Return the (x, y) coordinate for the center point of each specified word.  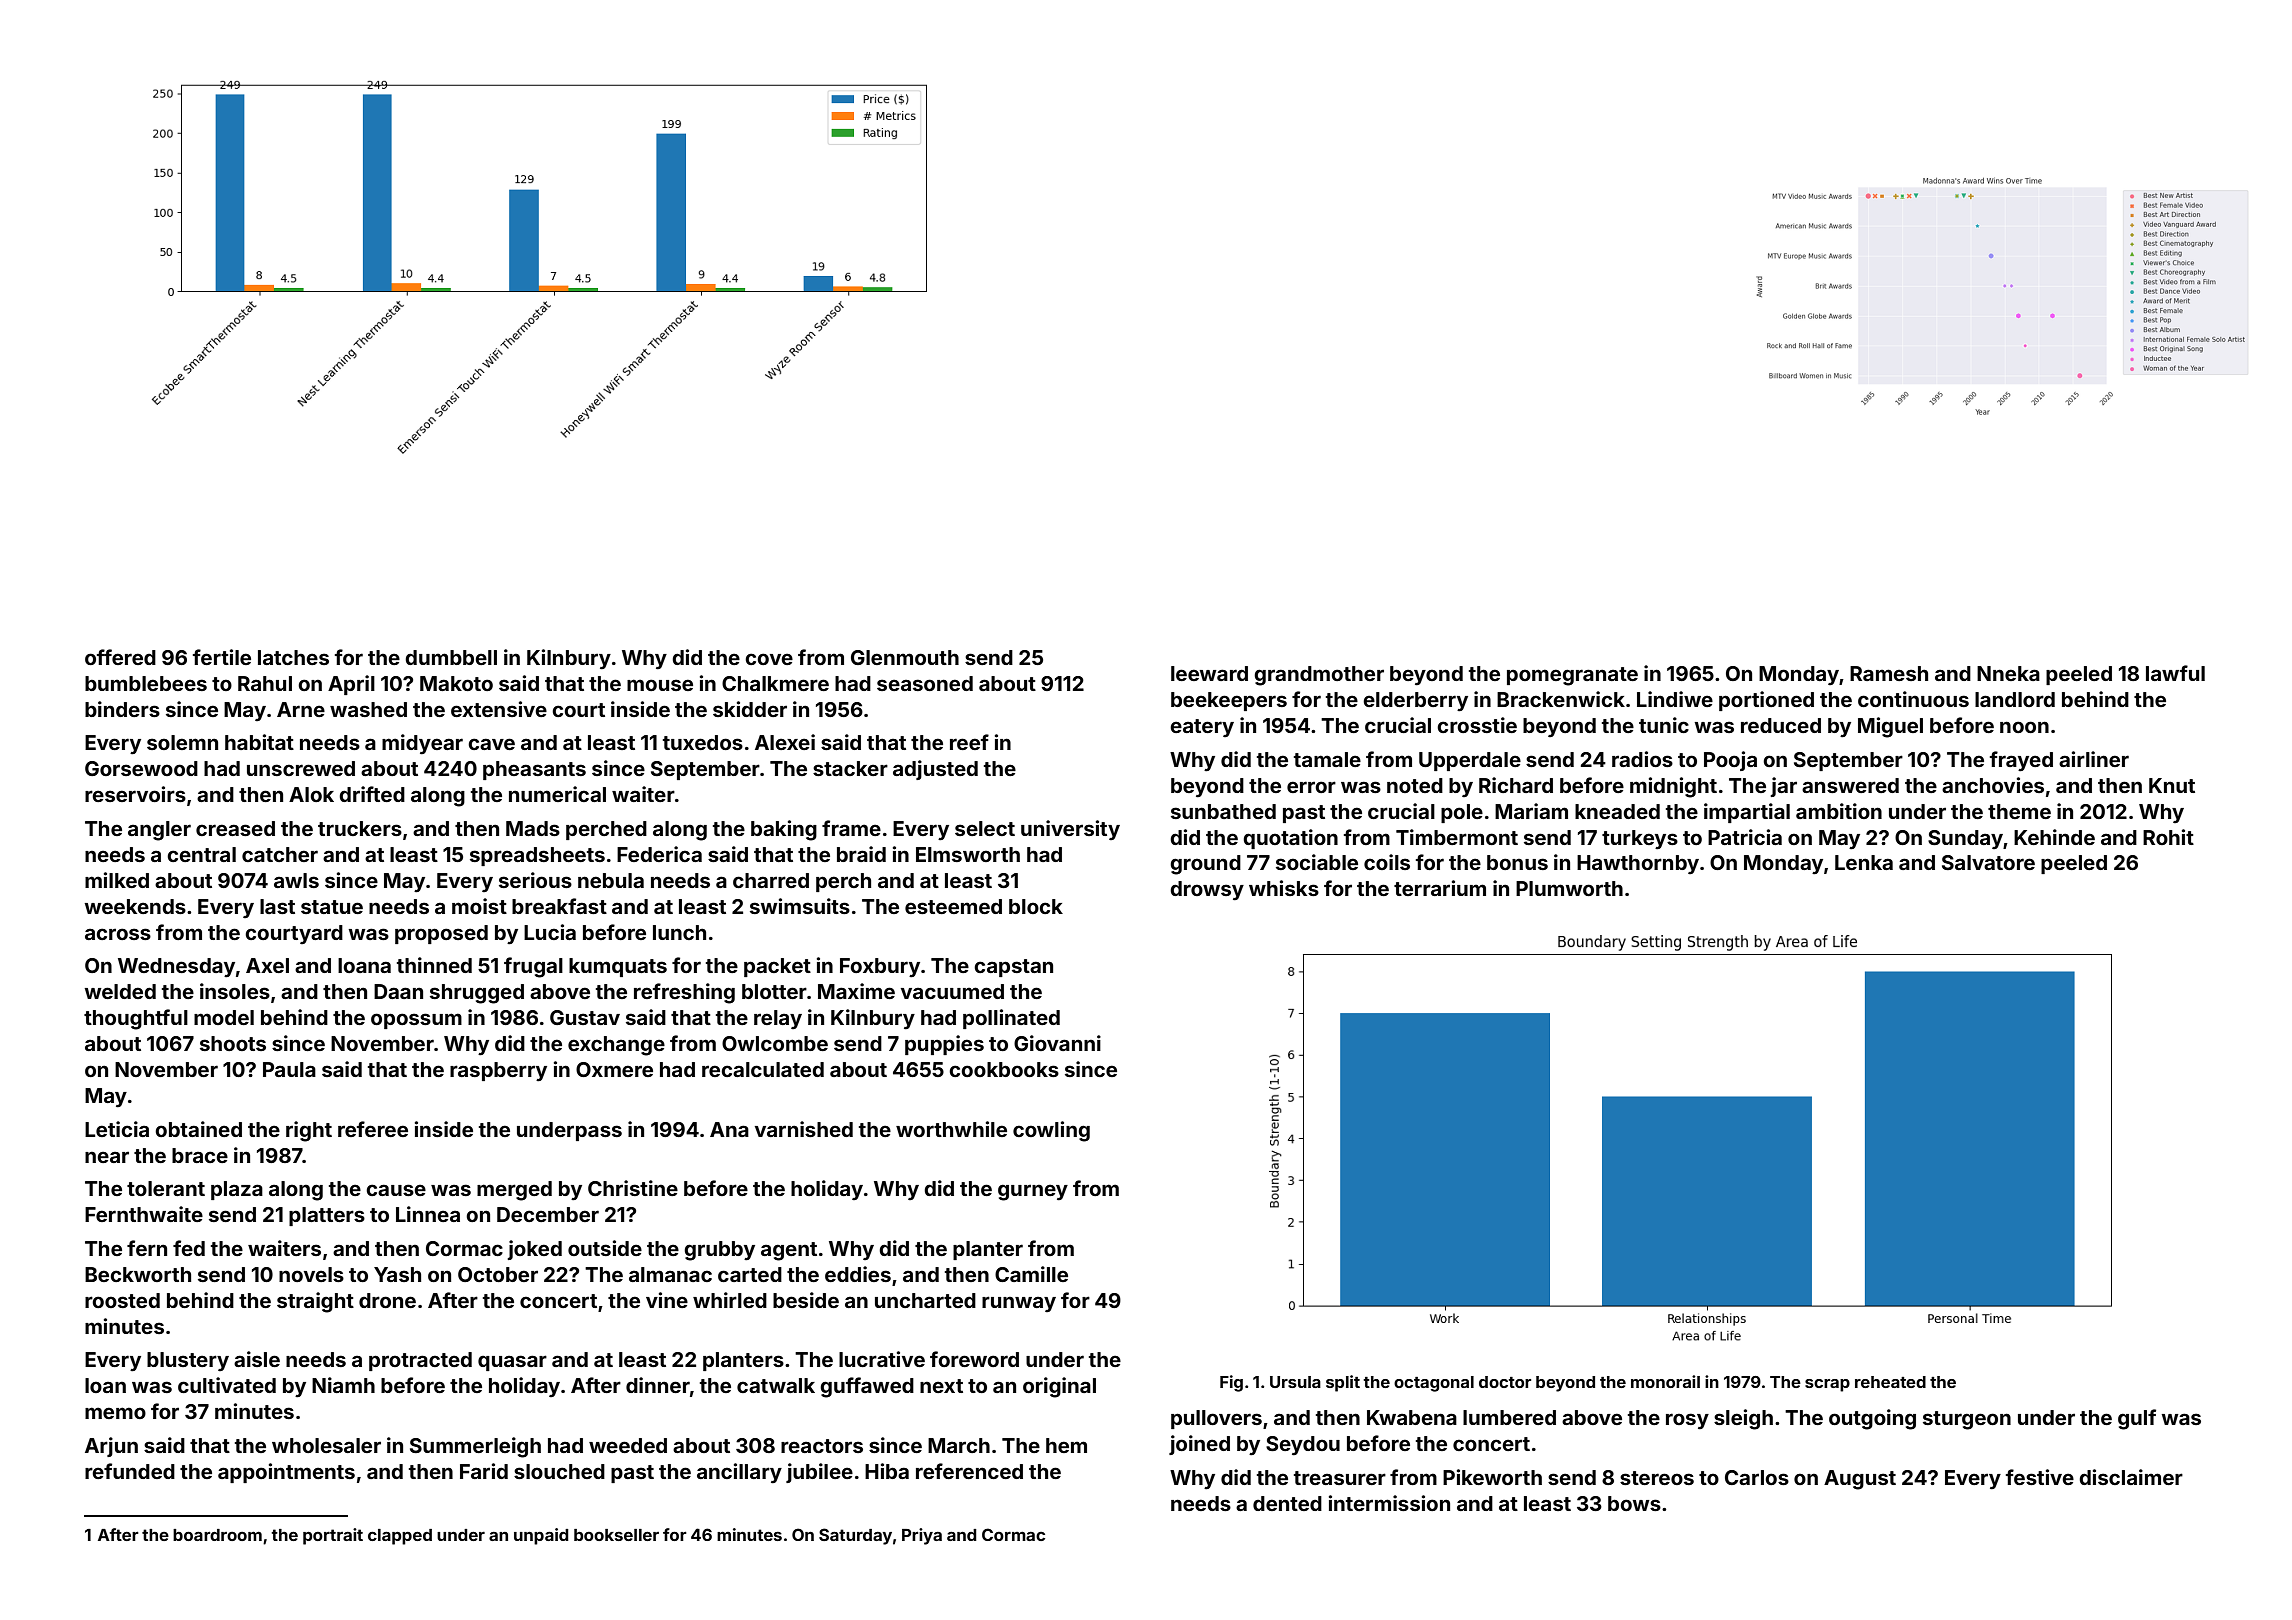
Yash (397, 1274)
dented (1287, 1503)
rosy (1687, 1421)
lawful (2175, 673)
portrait (333, 1536)
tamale (1327, 759)
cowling (1051, 1131)
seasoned (925, 683)
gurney (1033, 1192)
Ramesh (1889, 673)
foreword (974, 1359)
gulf (2137, 1419)
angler (159, 831)
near (107, 1157)
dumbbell (451, 657)
